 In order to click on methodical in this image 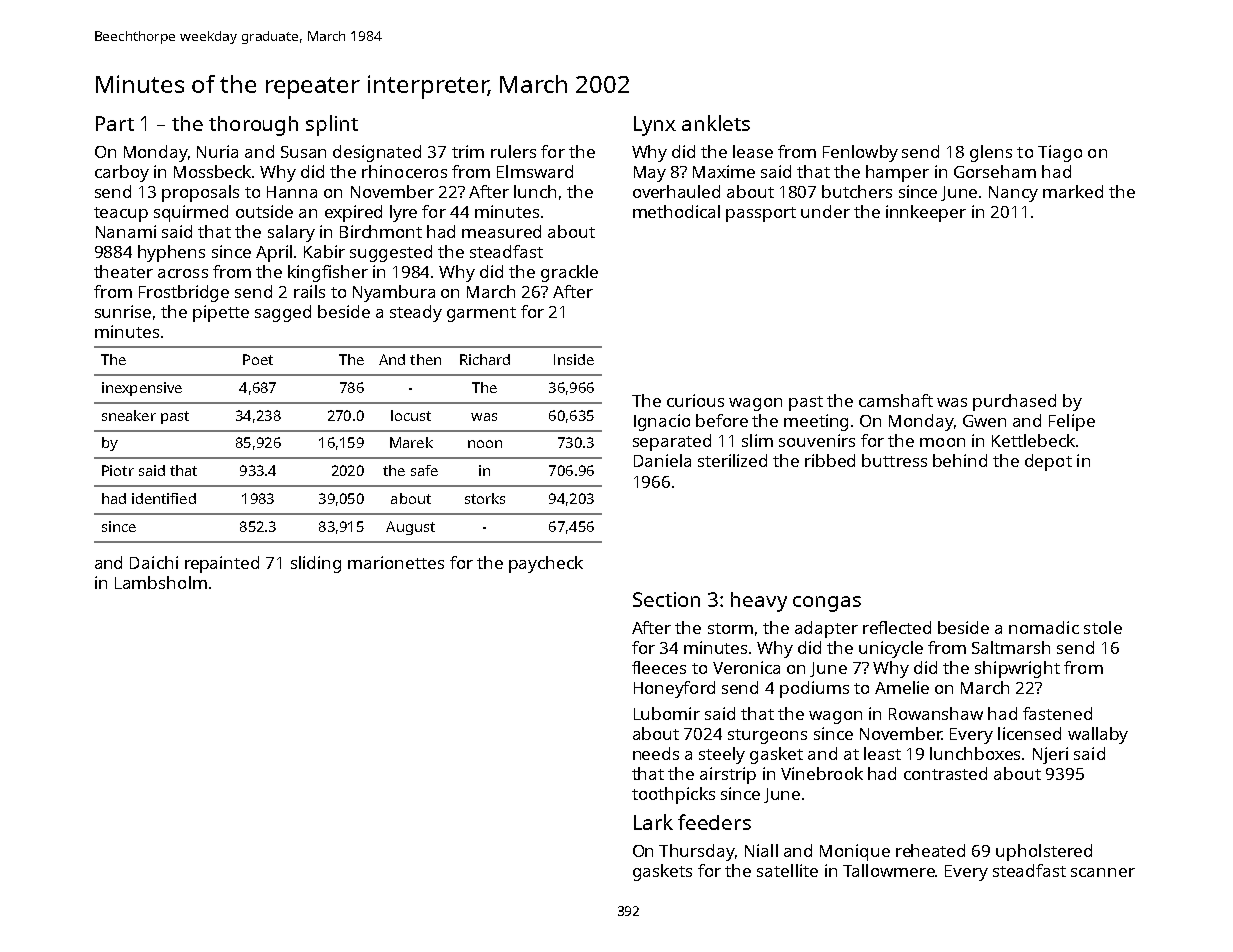, I will do `click(676, 211)`.
